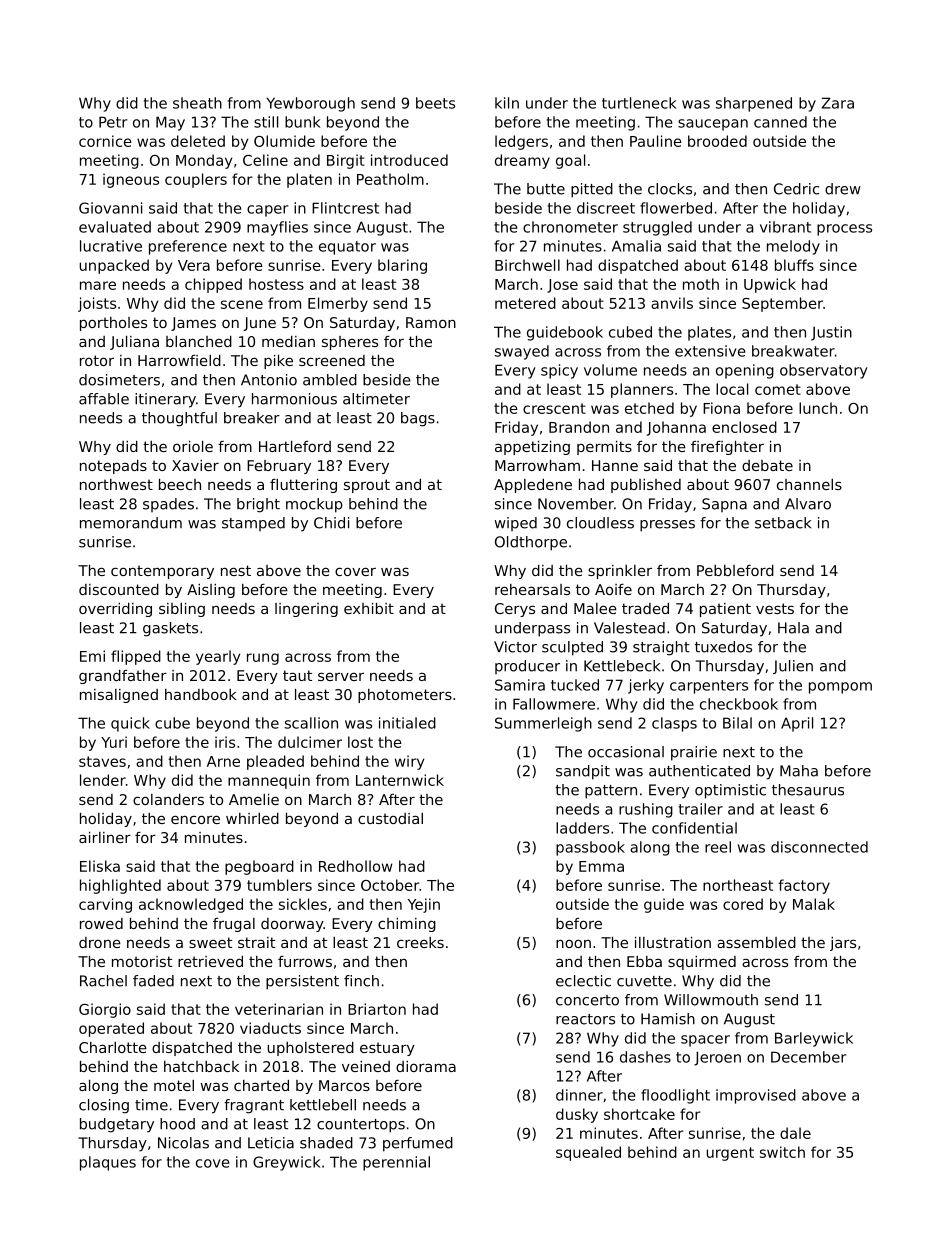 The image size is (952, 1233). What do you see at coordinates (730, 791) in the screenshot?
I see `optimistic` at bounding box center [730, 791].
